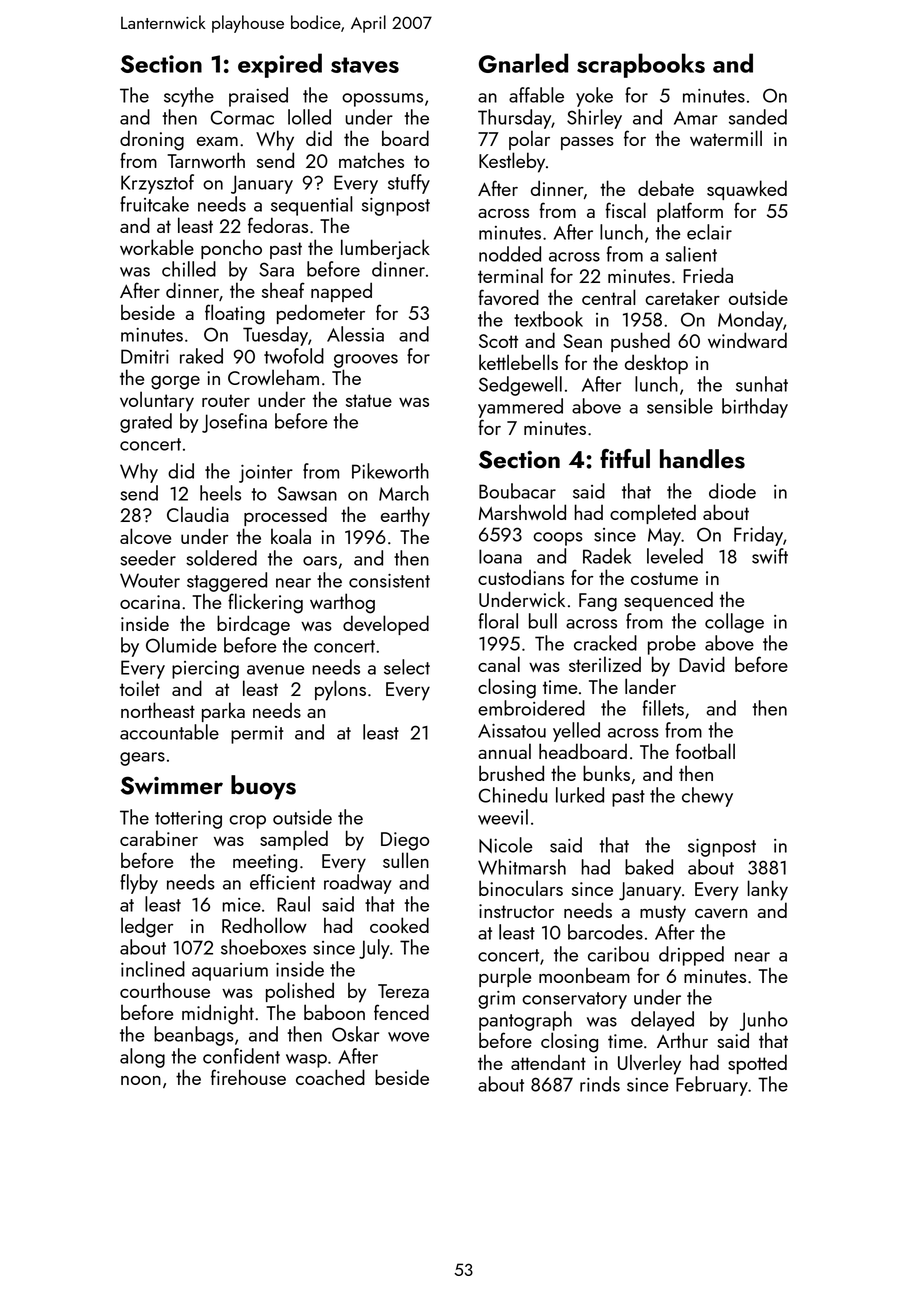 This image has width=908, height=1316. What do you see at coordinates (365, 65) in the image?
I see `staves` at bounding box center [365, 65].
